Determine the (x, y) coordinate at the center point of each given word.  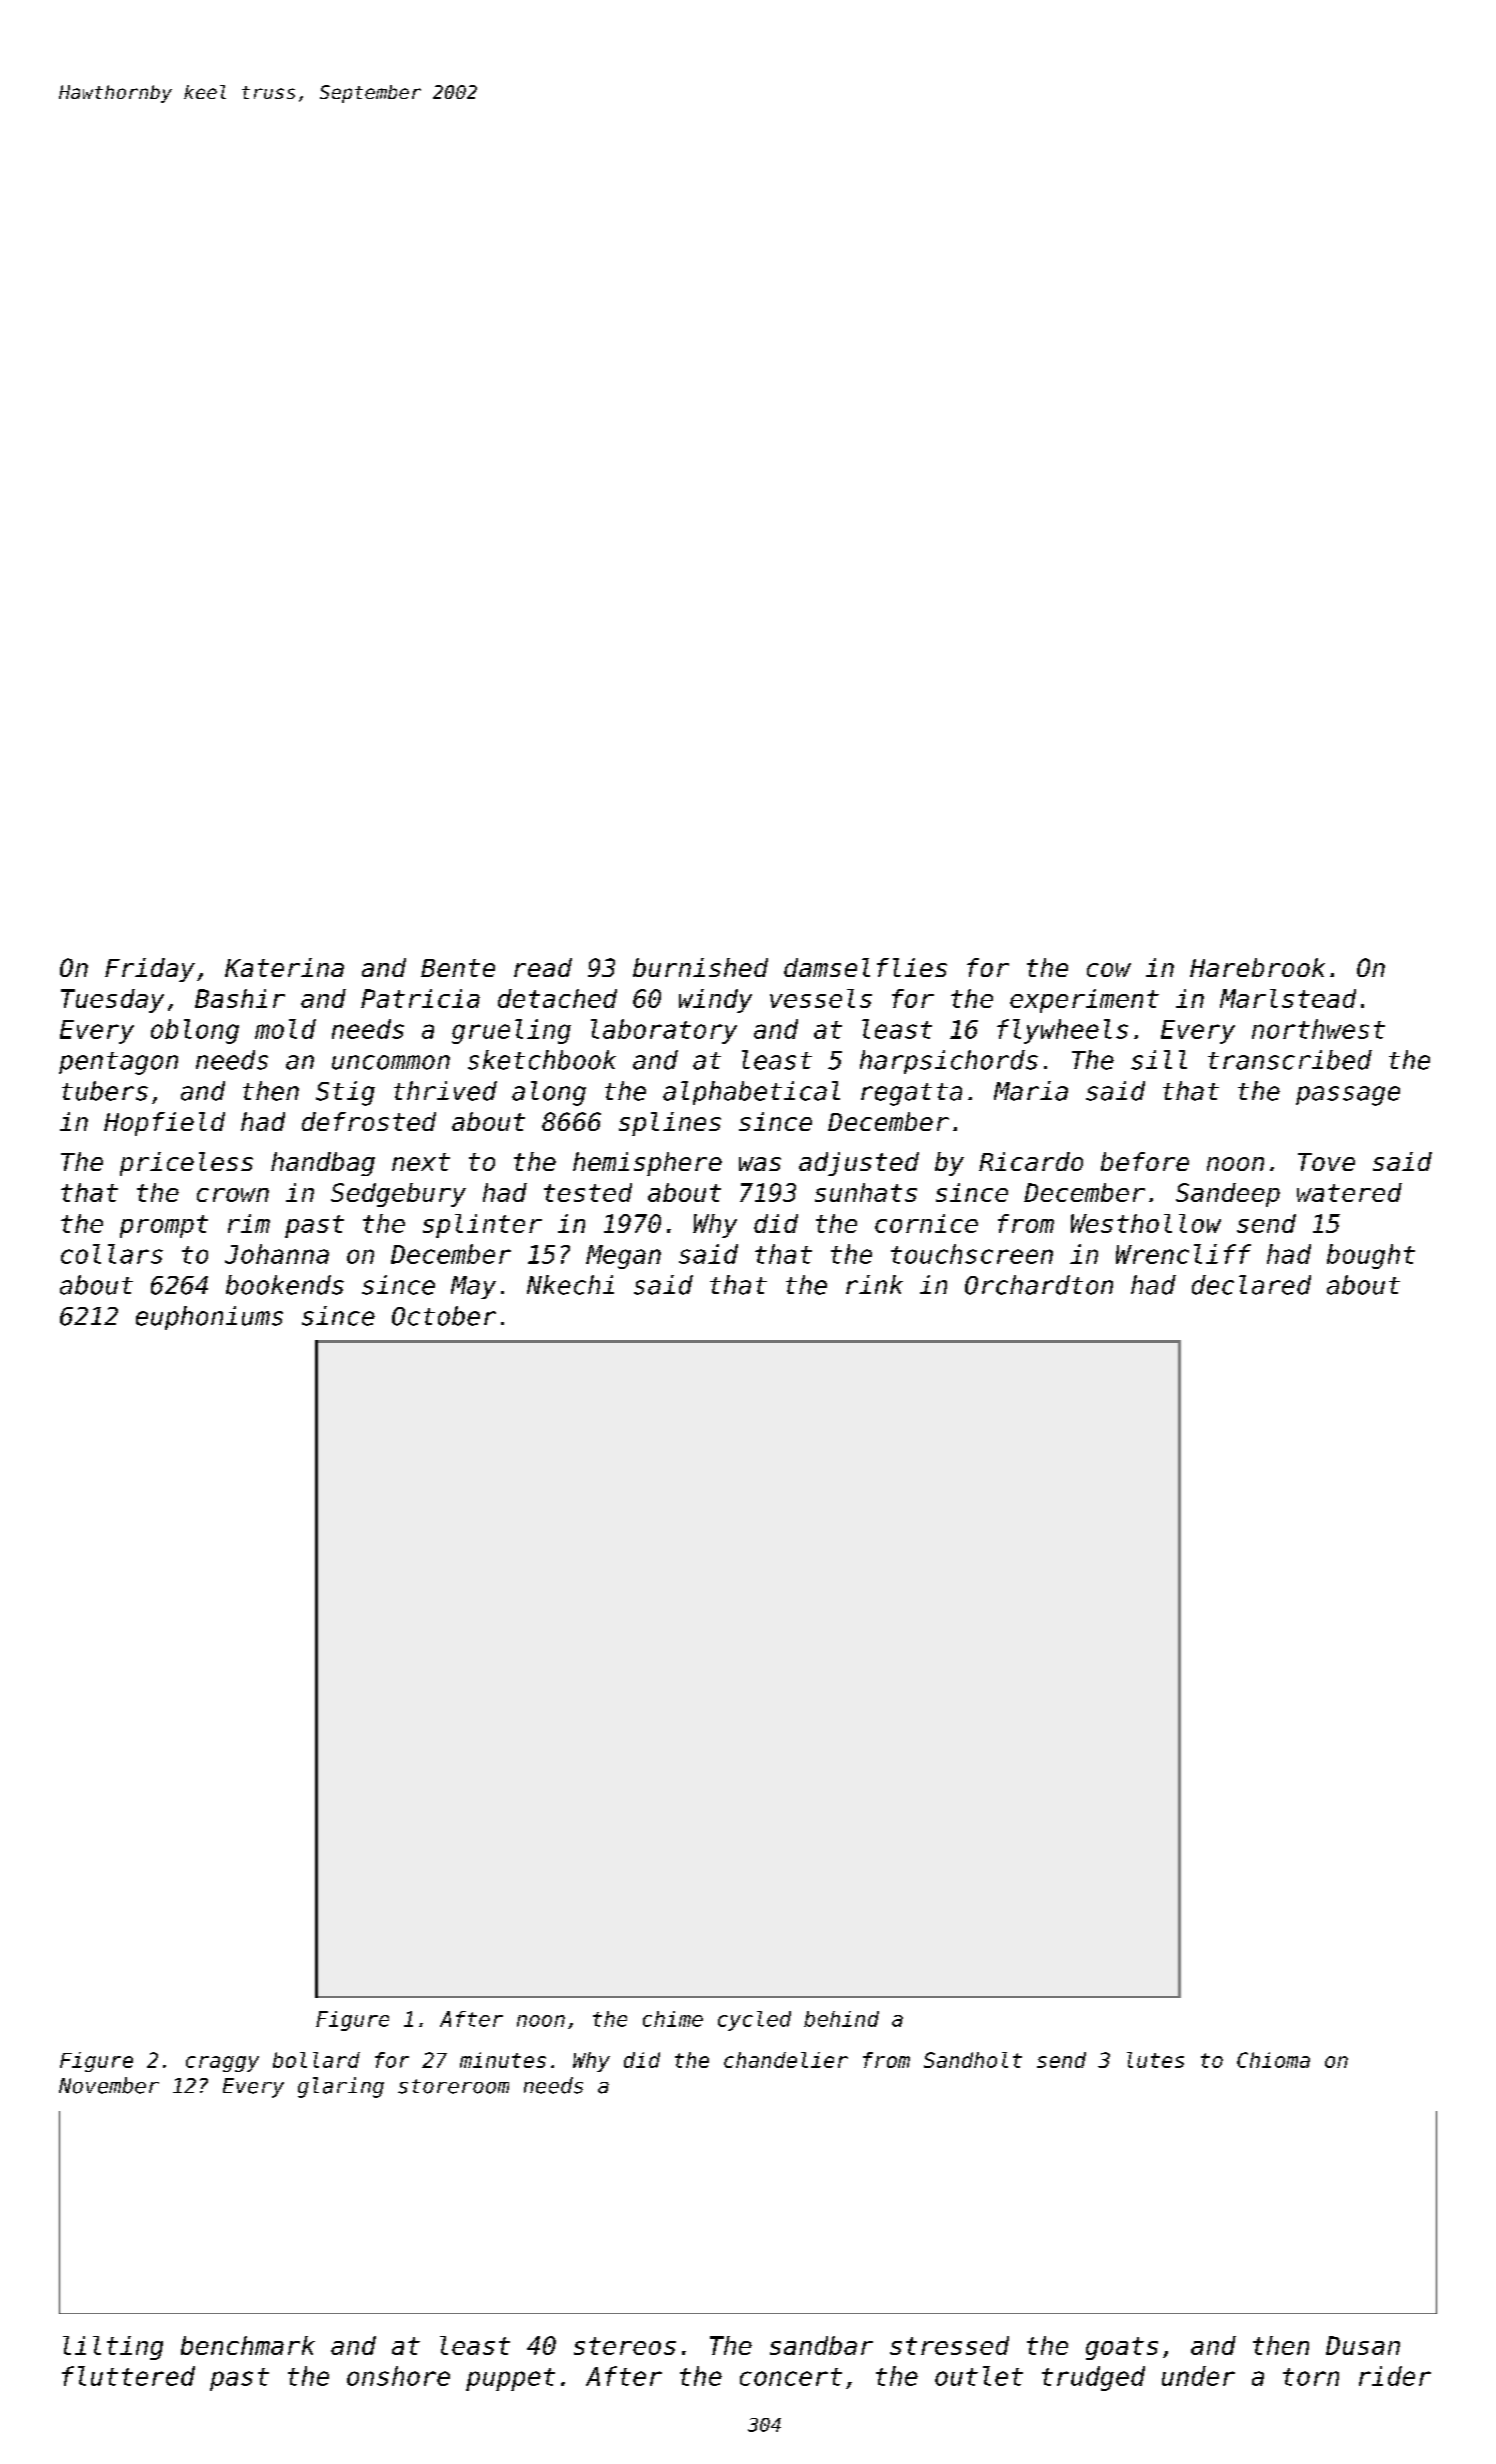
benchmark (248, 2345)
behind (841, 2019)
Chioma (1273, 2060)
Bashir (240, 998)
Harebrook (1257, 967)
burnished (700, 967)
